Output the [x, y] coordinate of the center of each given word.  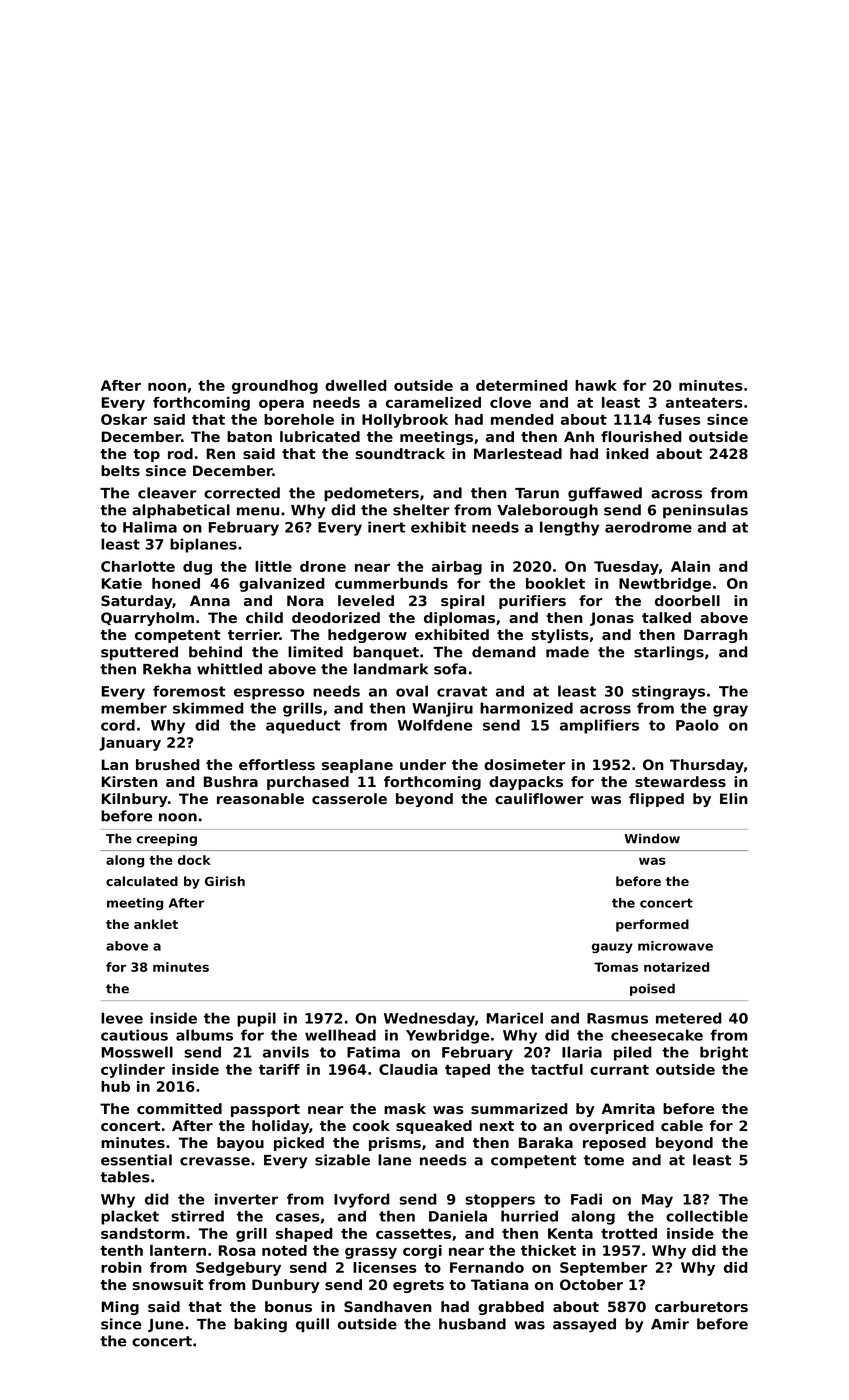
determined [522, 385]
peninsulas [705, 511]
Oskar [124, 419]
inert [387, 527]
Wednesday [429, 1019]
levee [122, 1018]
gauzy [612, 948]
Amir [670, 1324]
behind [215, 652]
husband [472, 1324]
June [166, 1325]
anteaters [704, 402]
